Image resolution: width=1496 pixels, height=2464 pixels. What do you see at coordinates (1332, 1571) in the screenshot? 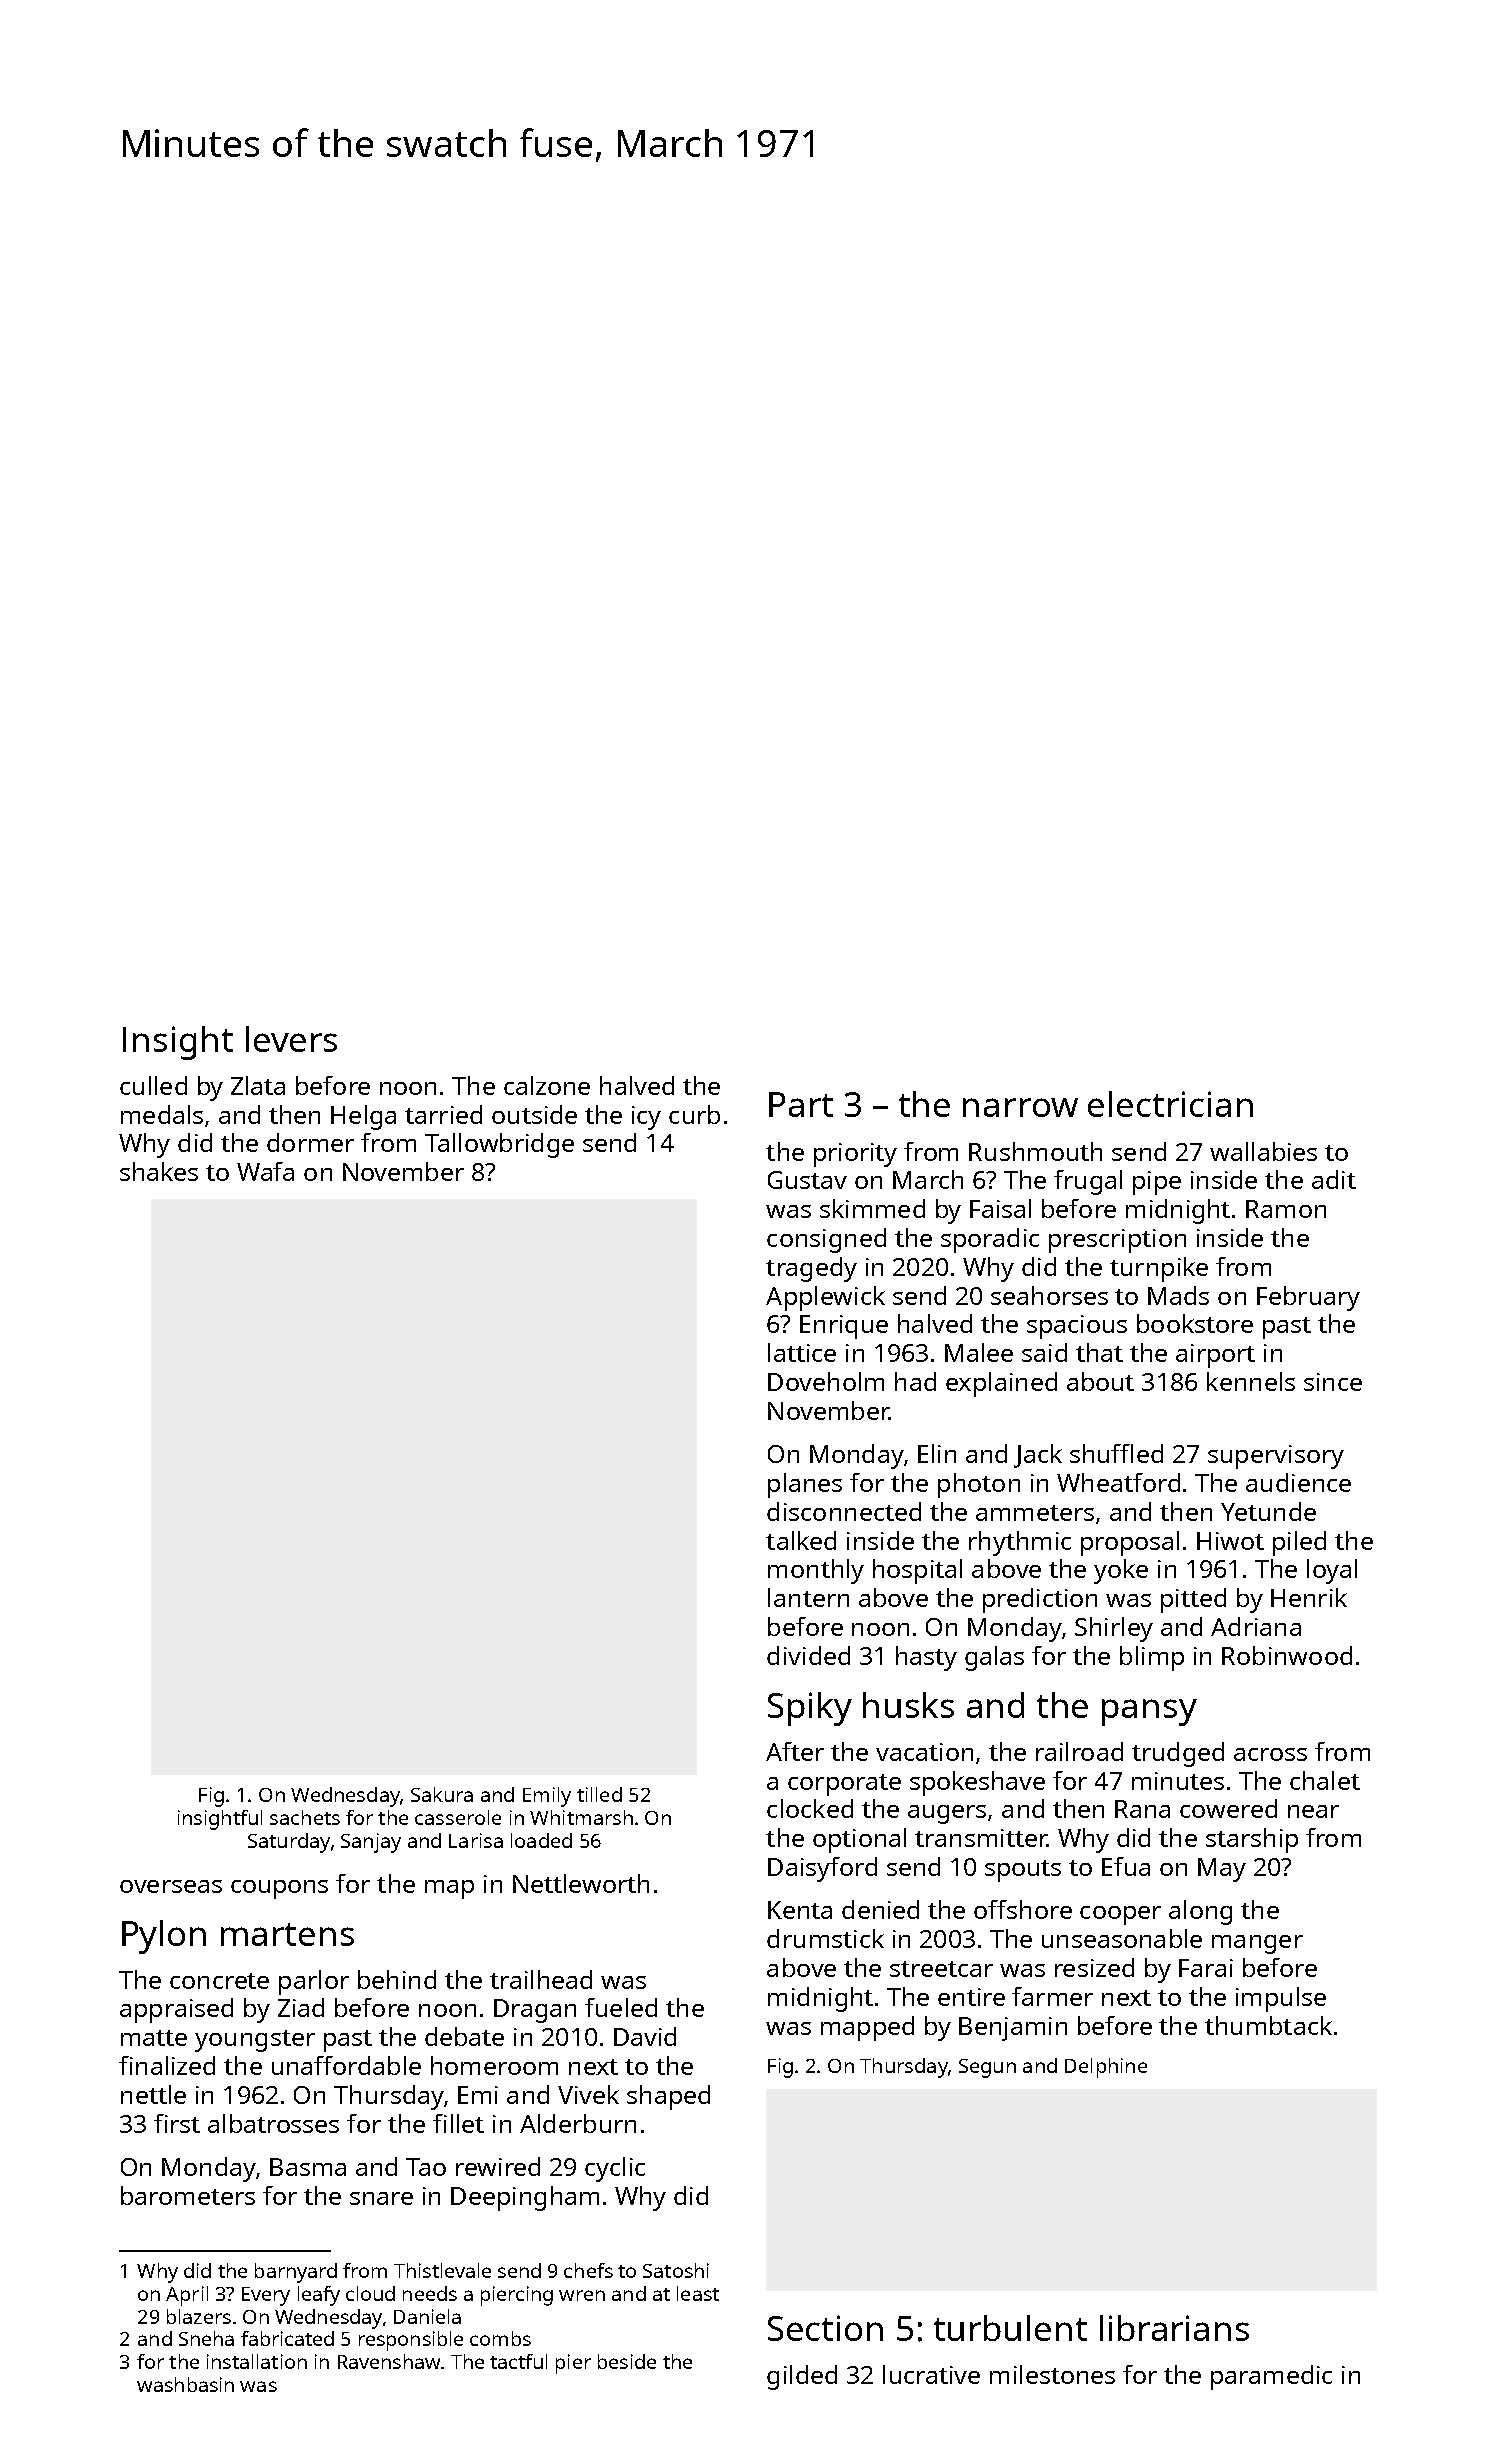
I see `loyal` at bounding box center [1332, 1571].
